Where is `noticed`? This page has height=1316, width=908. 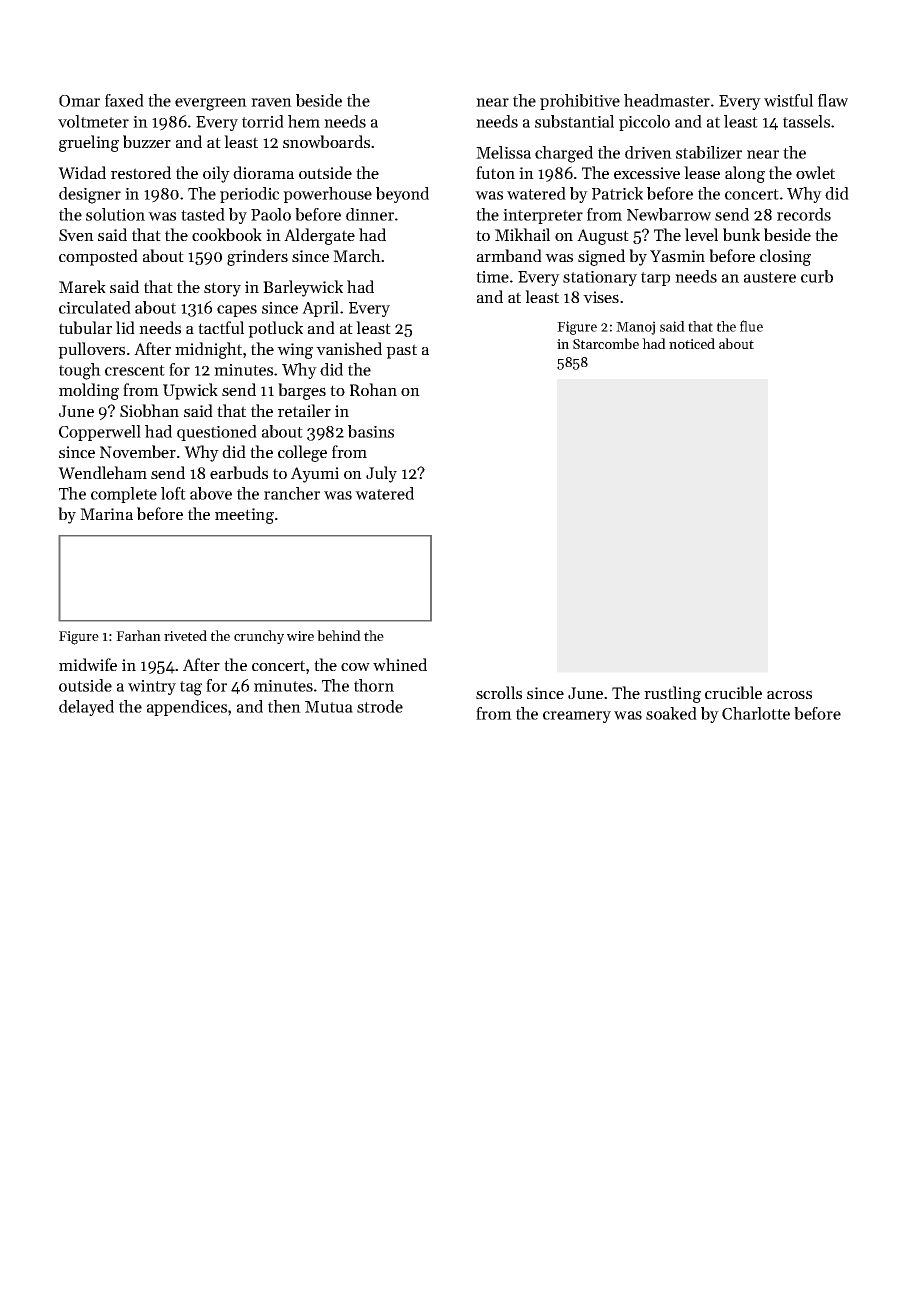 noticed is located at coordinates (692, 343).
